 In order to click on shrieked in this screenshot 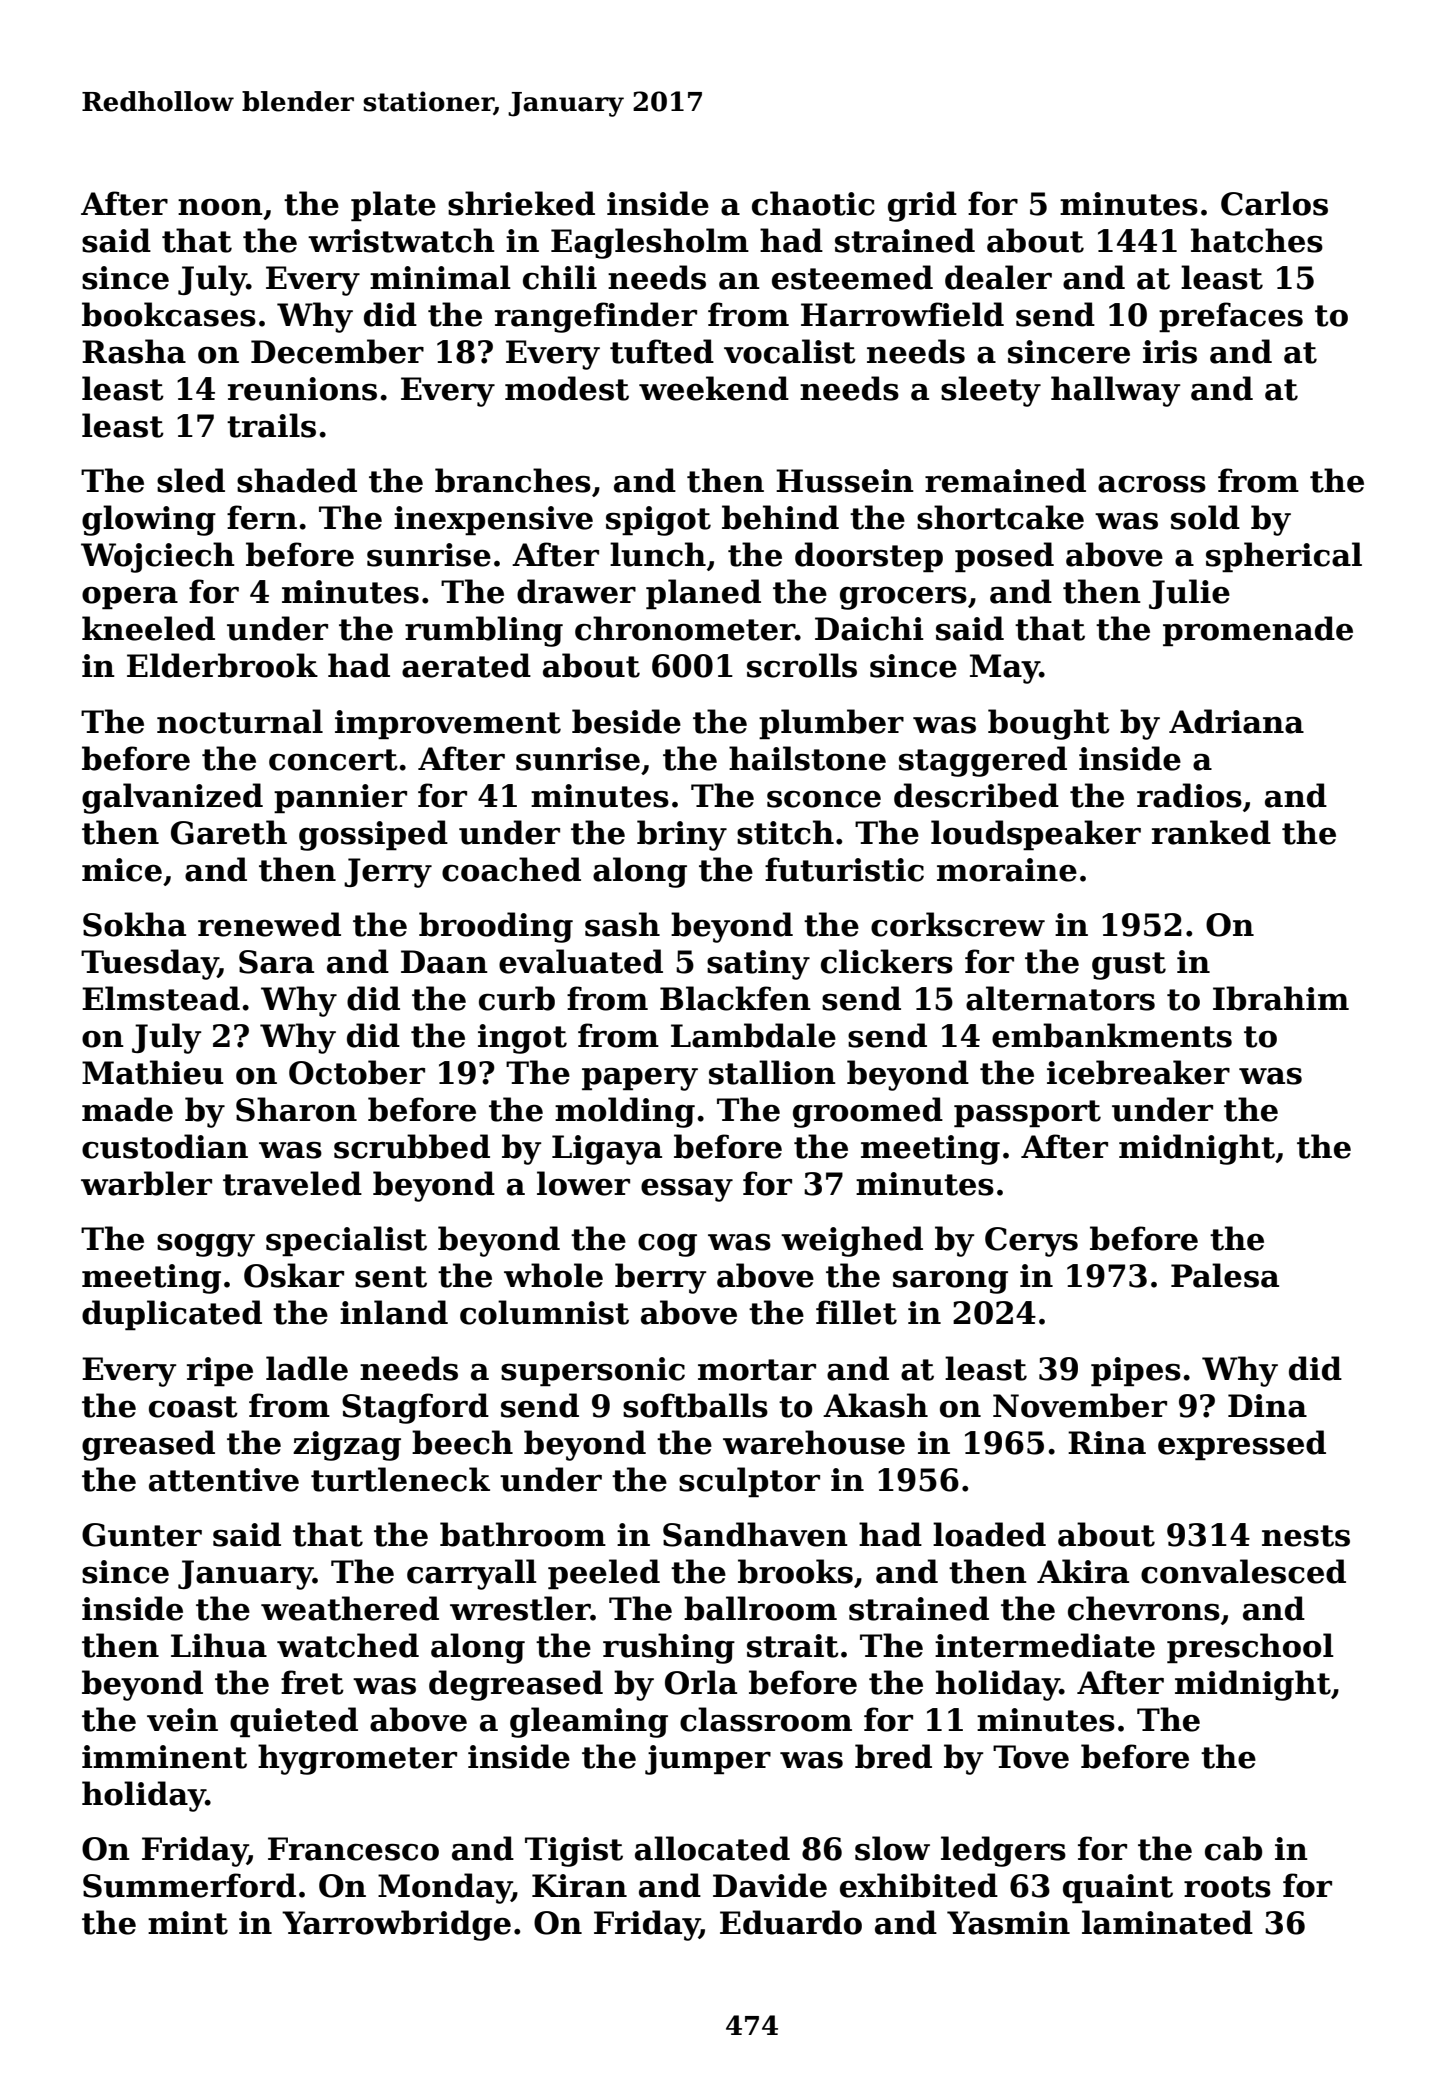, I will do `click(521, 203)`.
